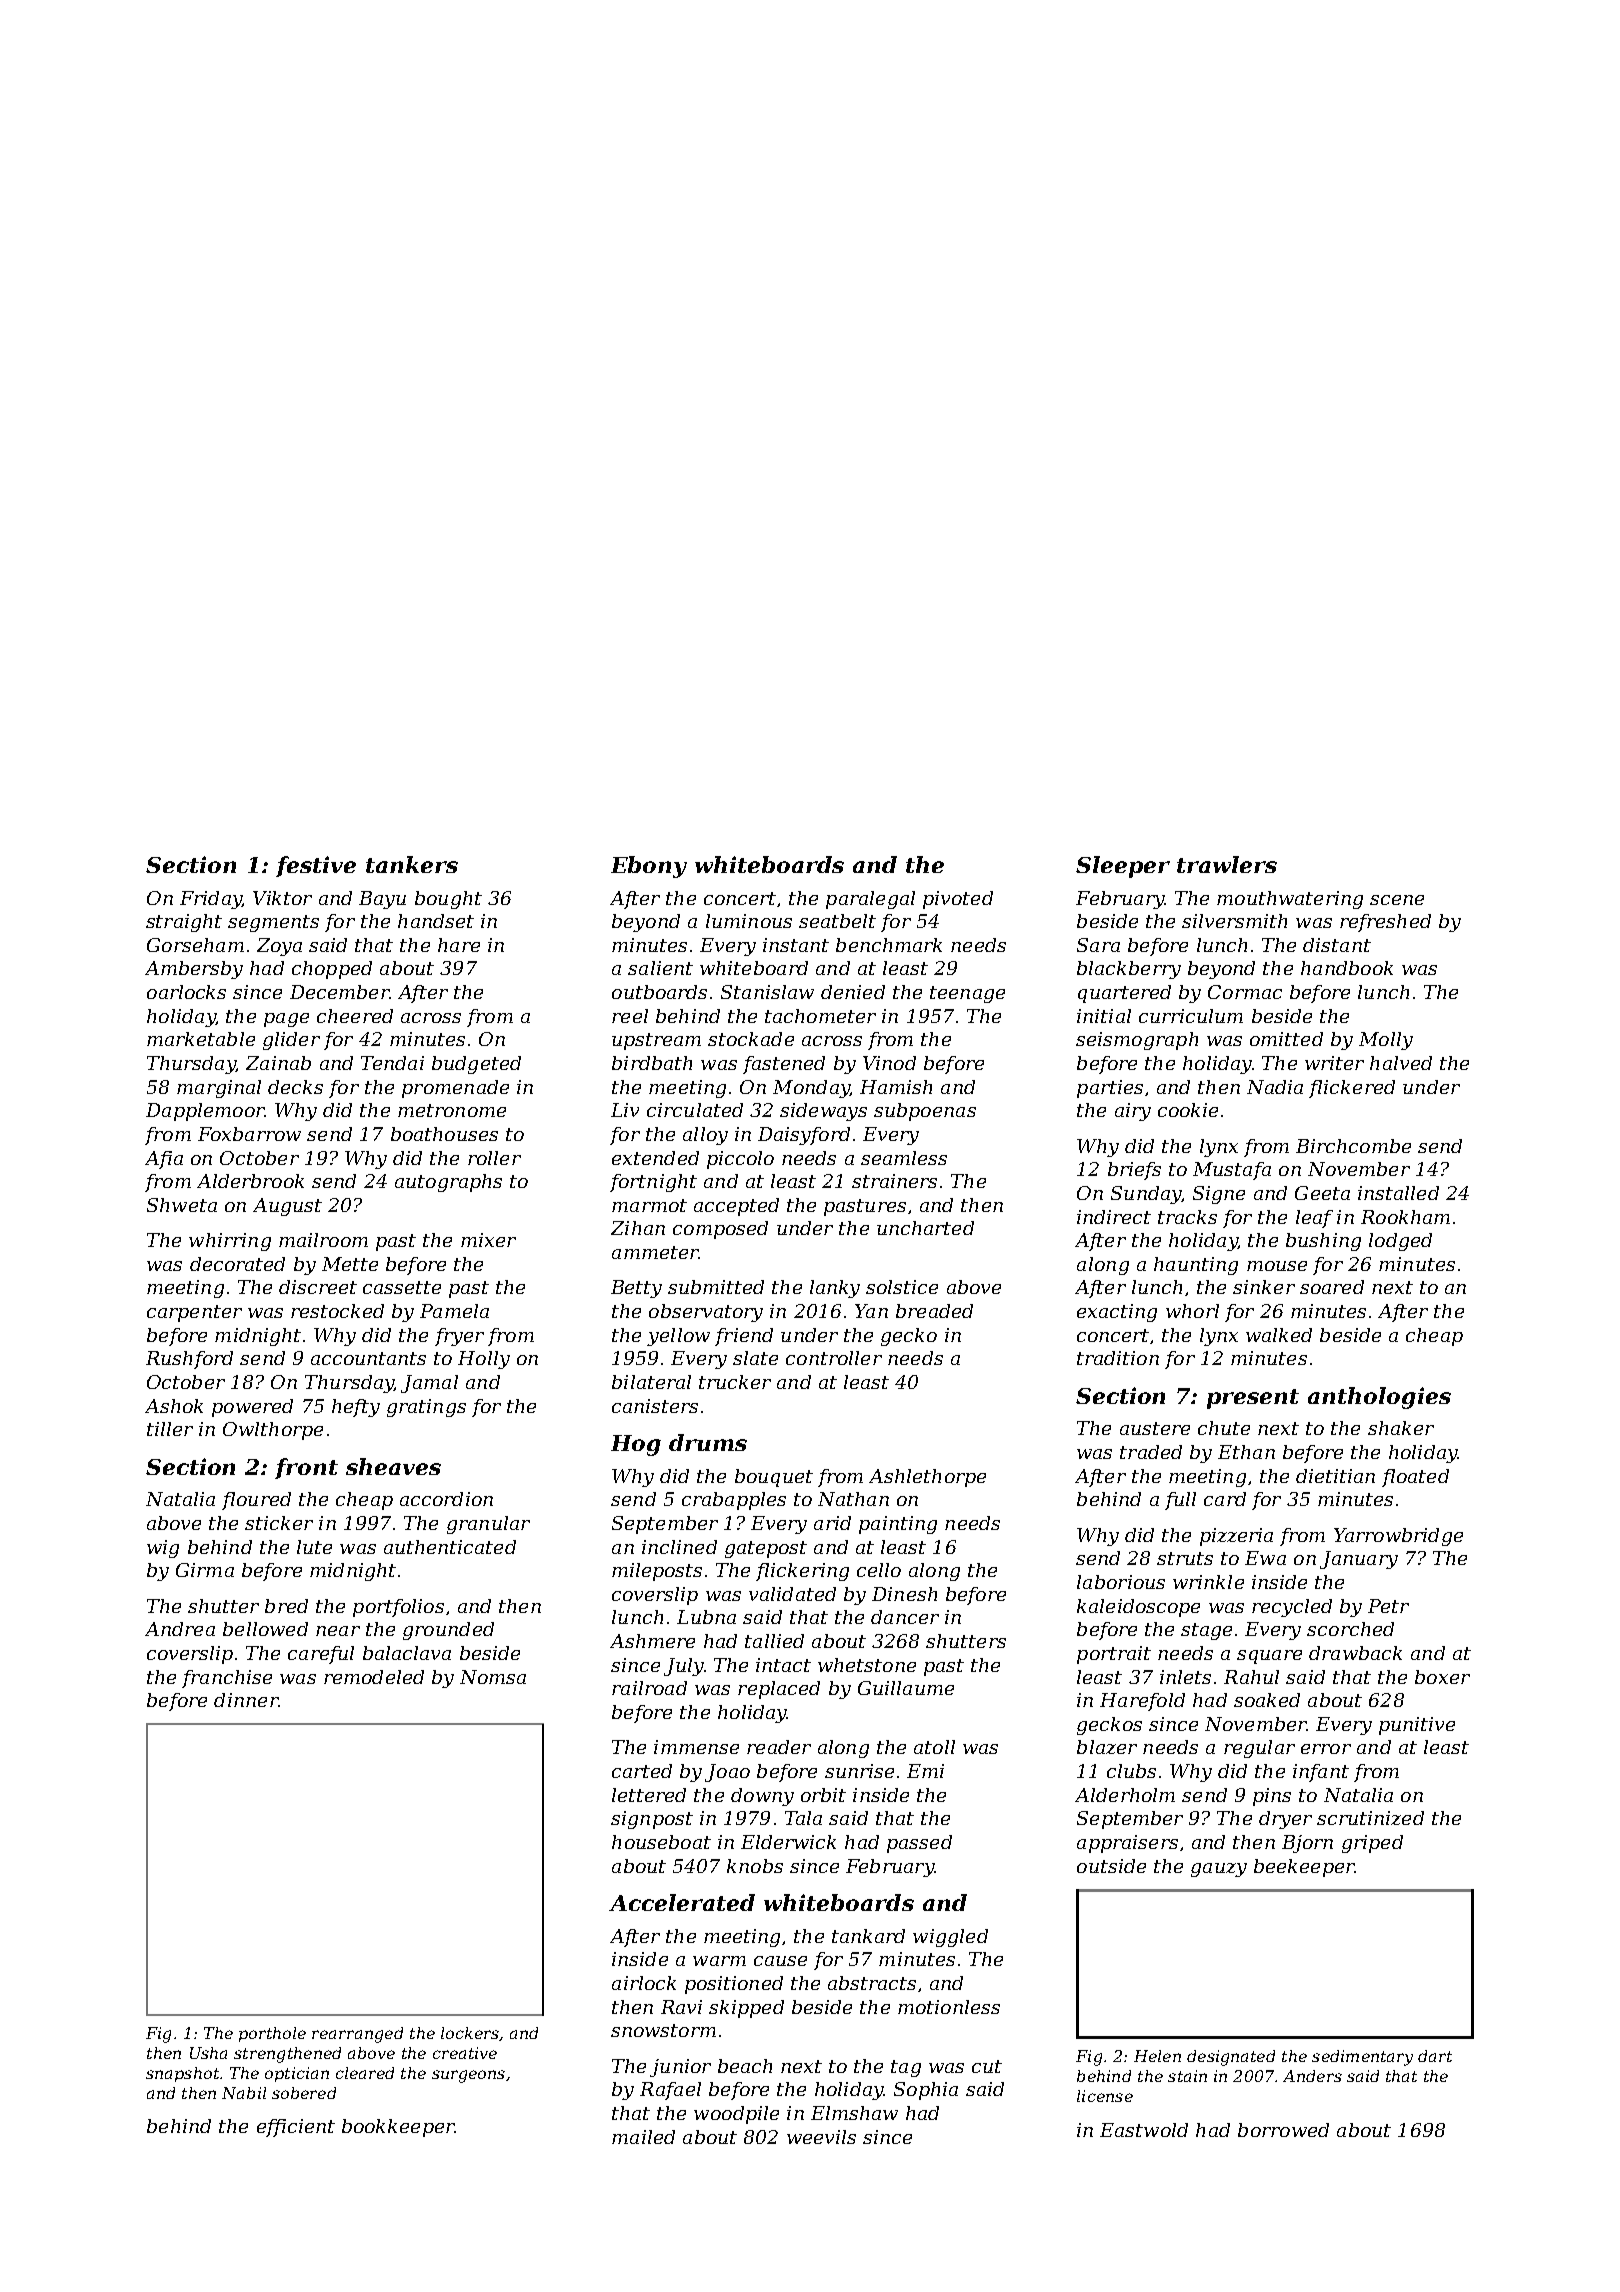 Image resolution: width=1620 pixels, height=2292 pixels. I want to click on accountants, so click(368, 1358).
